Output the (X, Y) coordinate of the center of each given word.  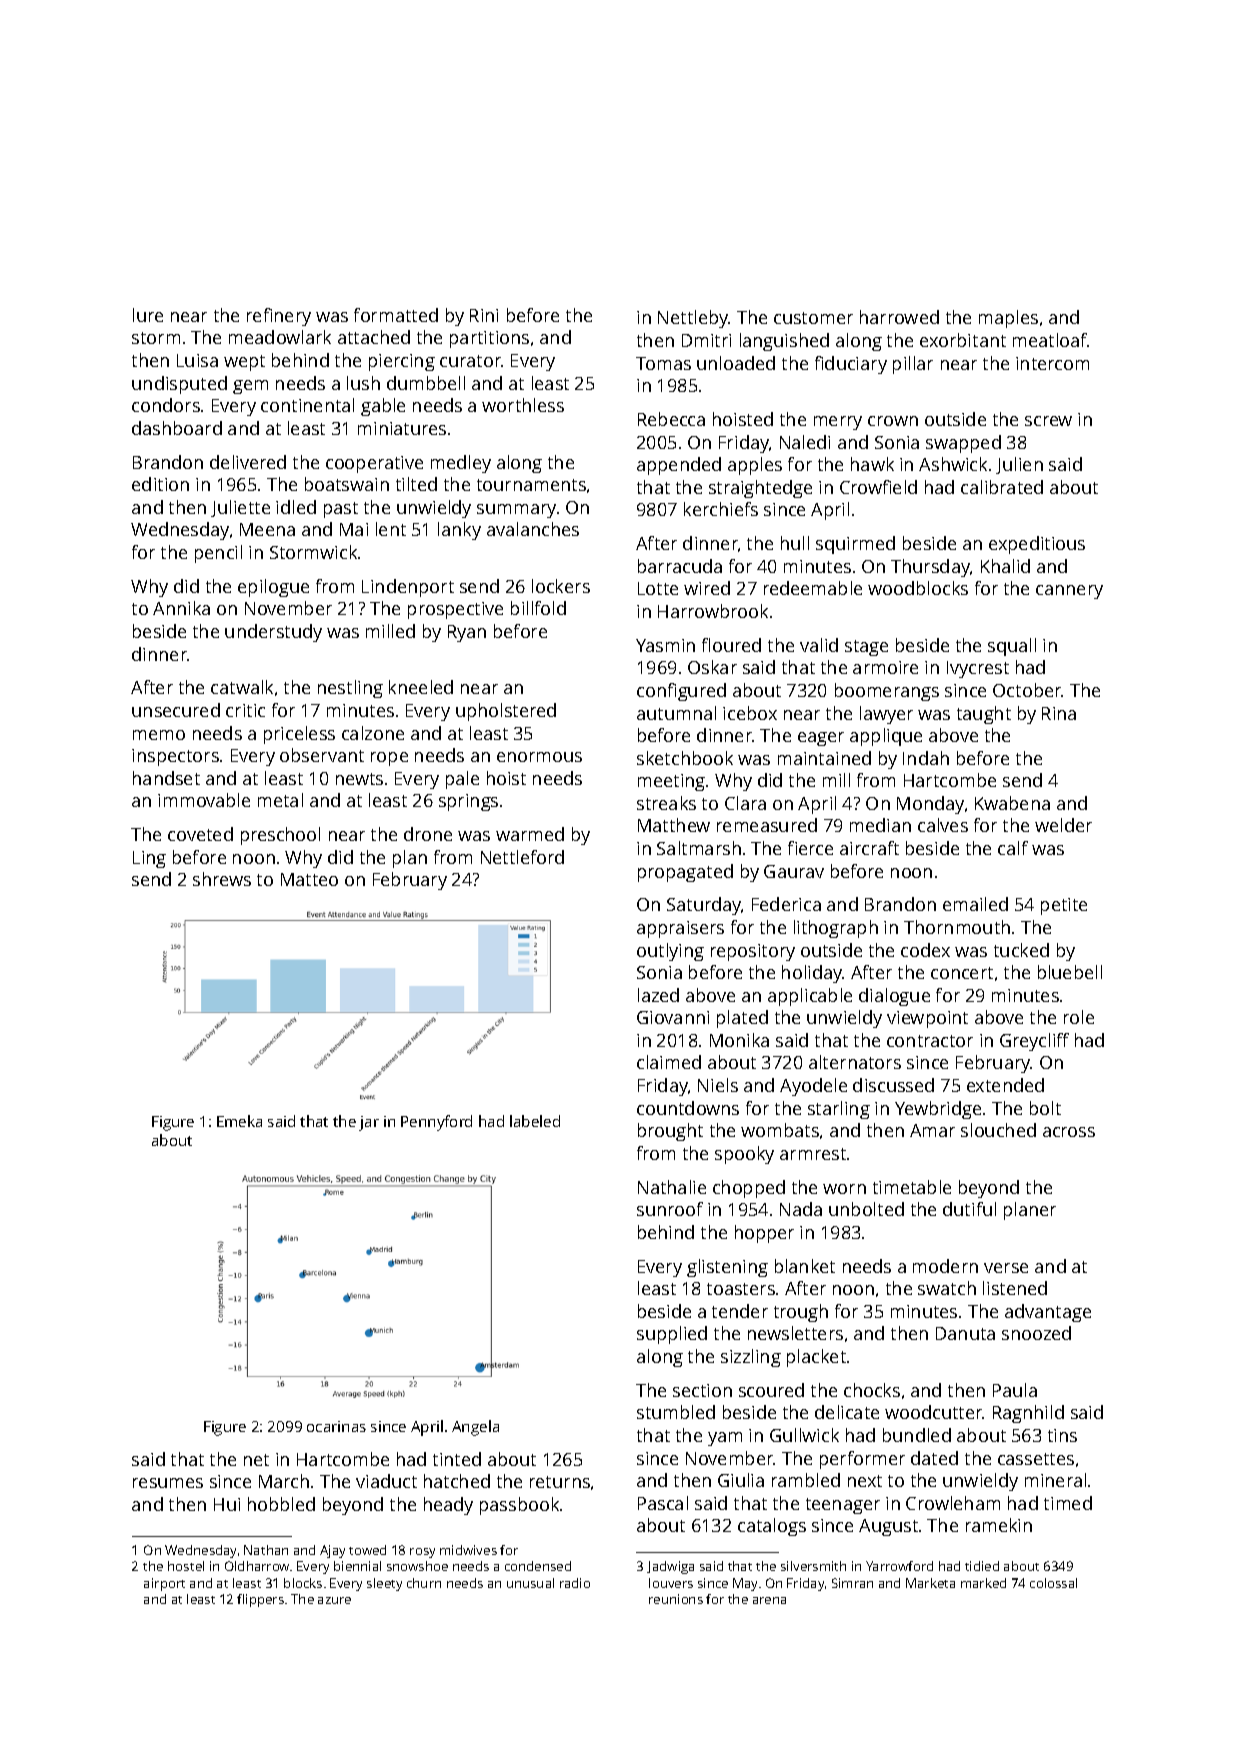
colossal (1053, 1583)
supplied (672, 1335)
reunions (676, 1599)
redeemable (813, 588)
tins (1062, 1435)
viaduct (386, 1481)
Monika (739, 1040)
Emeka (239, 1121)
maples (1008, 319)
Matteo (309, 879)
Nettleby (693, 319)
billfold (538, 608)
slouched (998, 1130)
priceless (299, 735)
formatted (396, 315)
